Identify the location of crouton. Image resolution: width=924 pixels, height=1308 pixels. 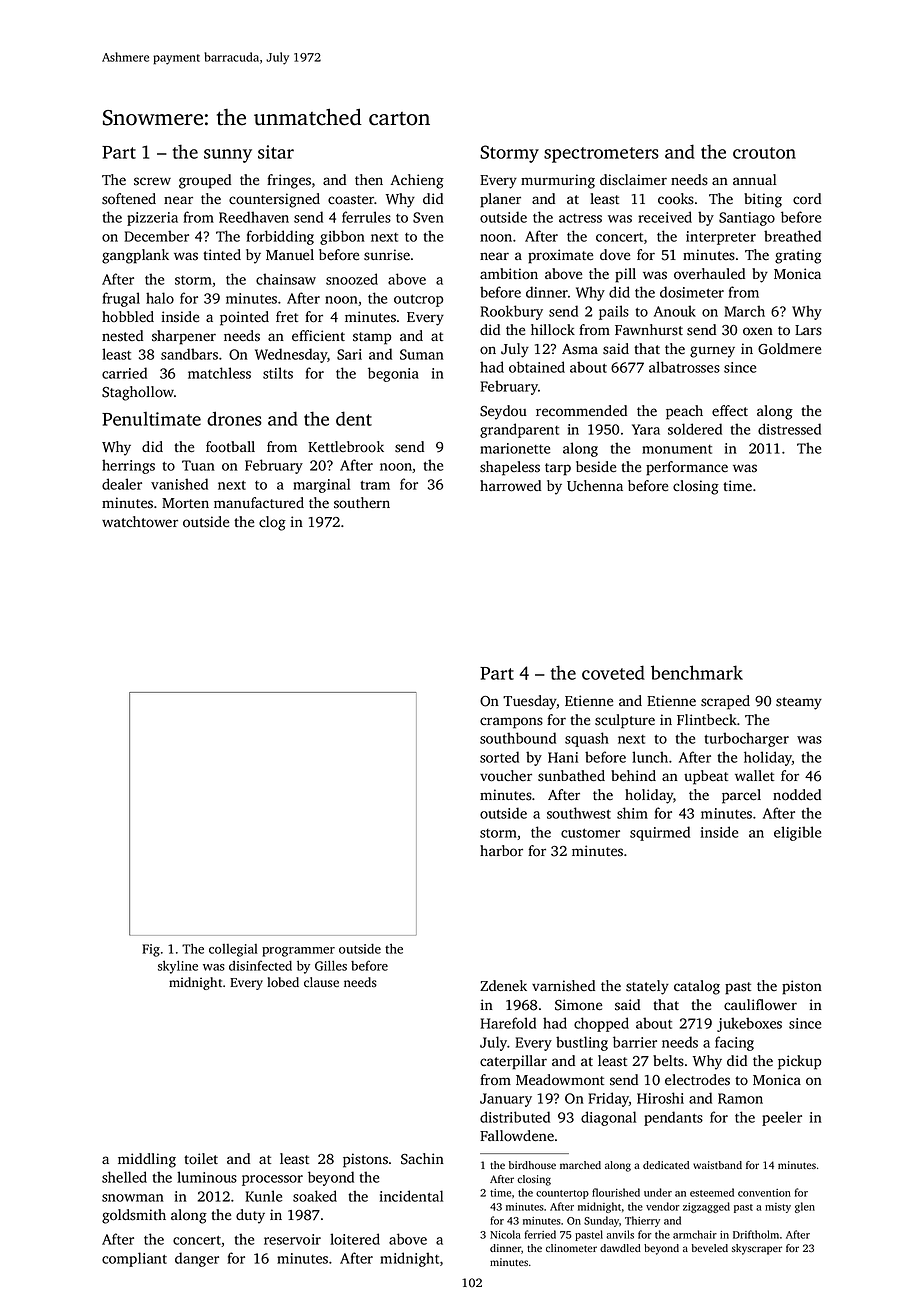
(764, 153).
